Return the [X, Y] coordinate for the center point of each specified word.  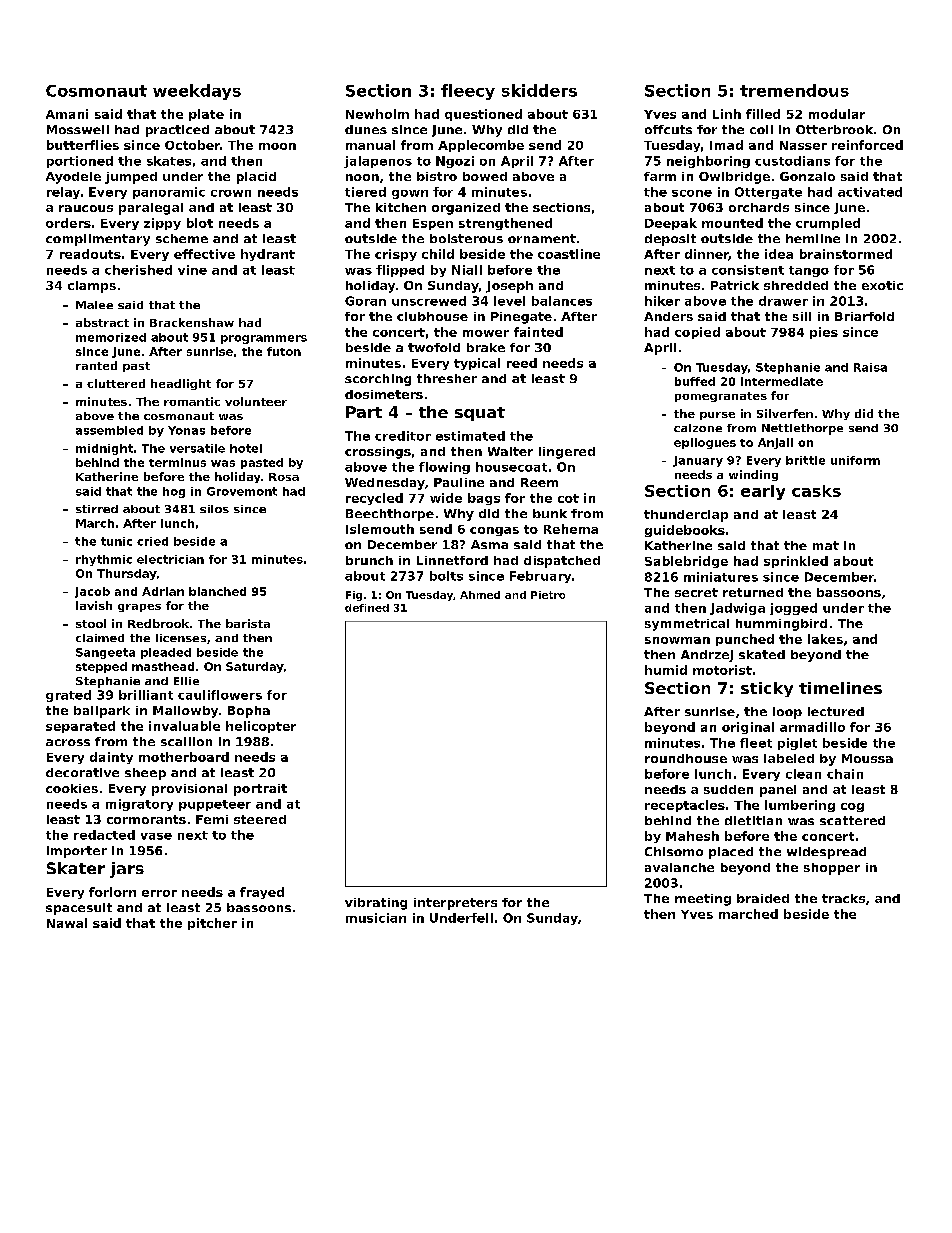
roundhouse [686, 758]
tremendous [794, 90]
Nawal [67, 923]
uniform [855, 460]
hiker [662, 301]
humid [666, 670]
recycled [374, 499]
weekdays [197, 92]
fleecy [468, 92]
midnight [104, 449]
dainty [111, 758]
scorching [378, 380]
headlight [181, 384]
